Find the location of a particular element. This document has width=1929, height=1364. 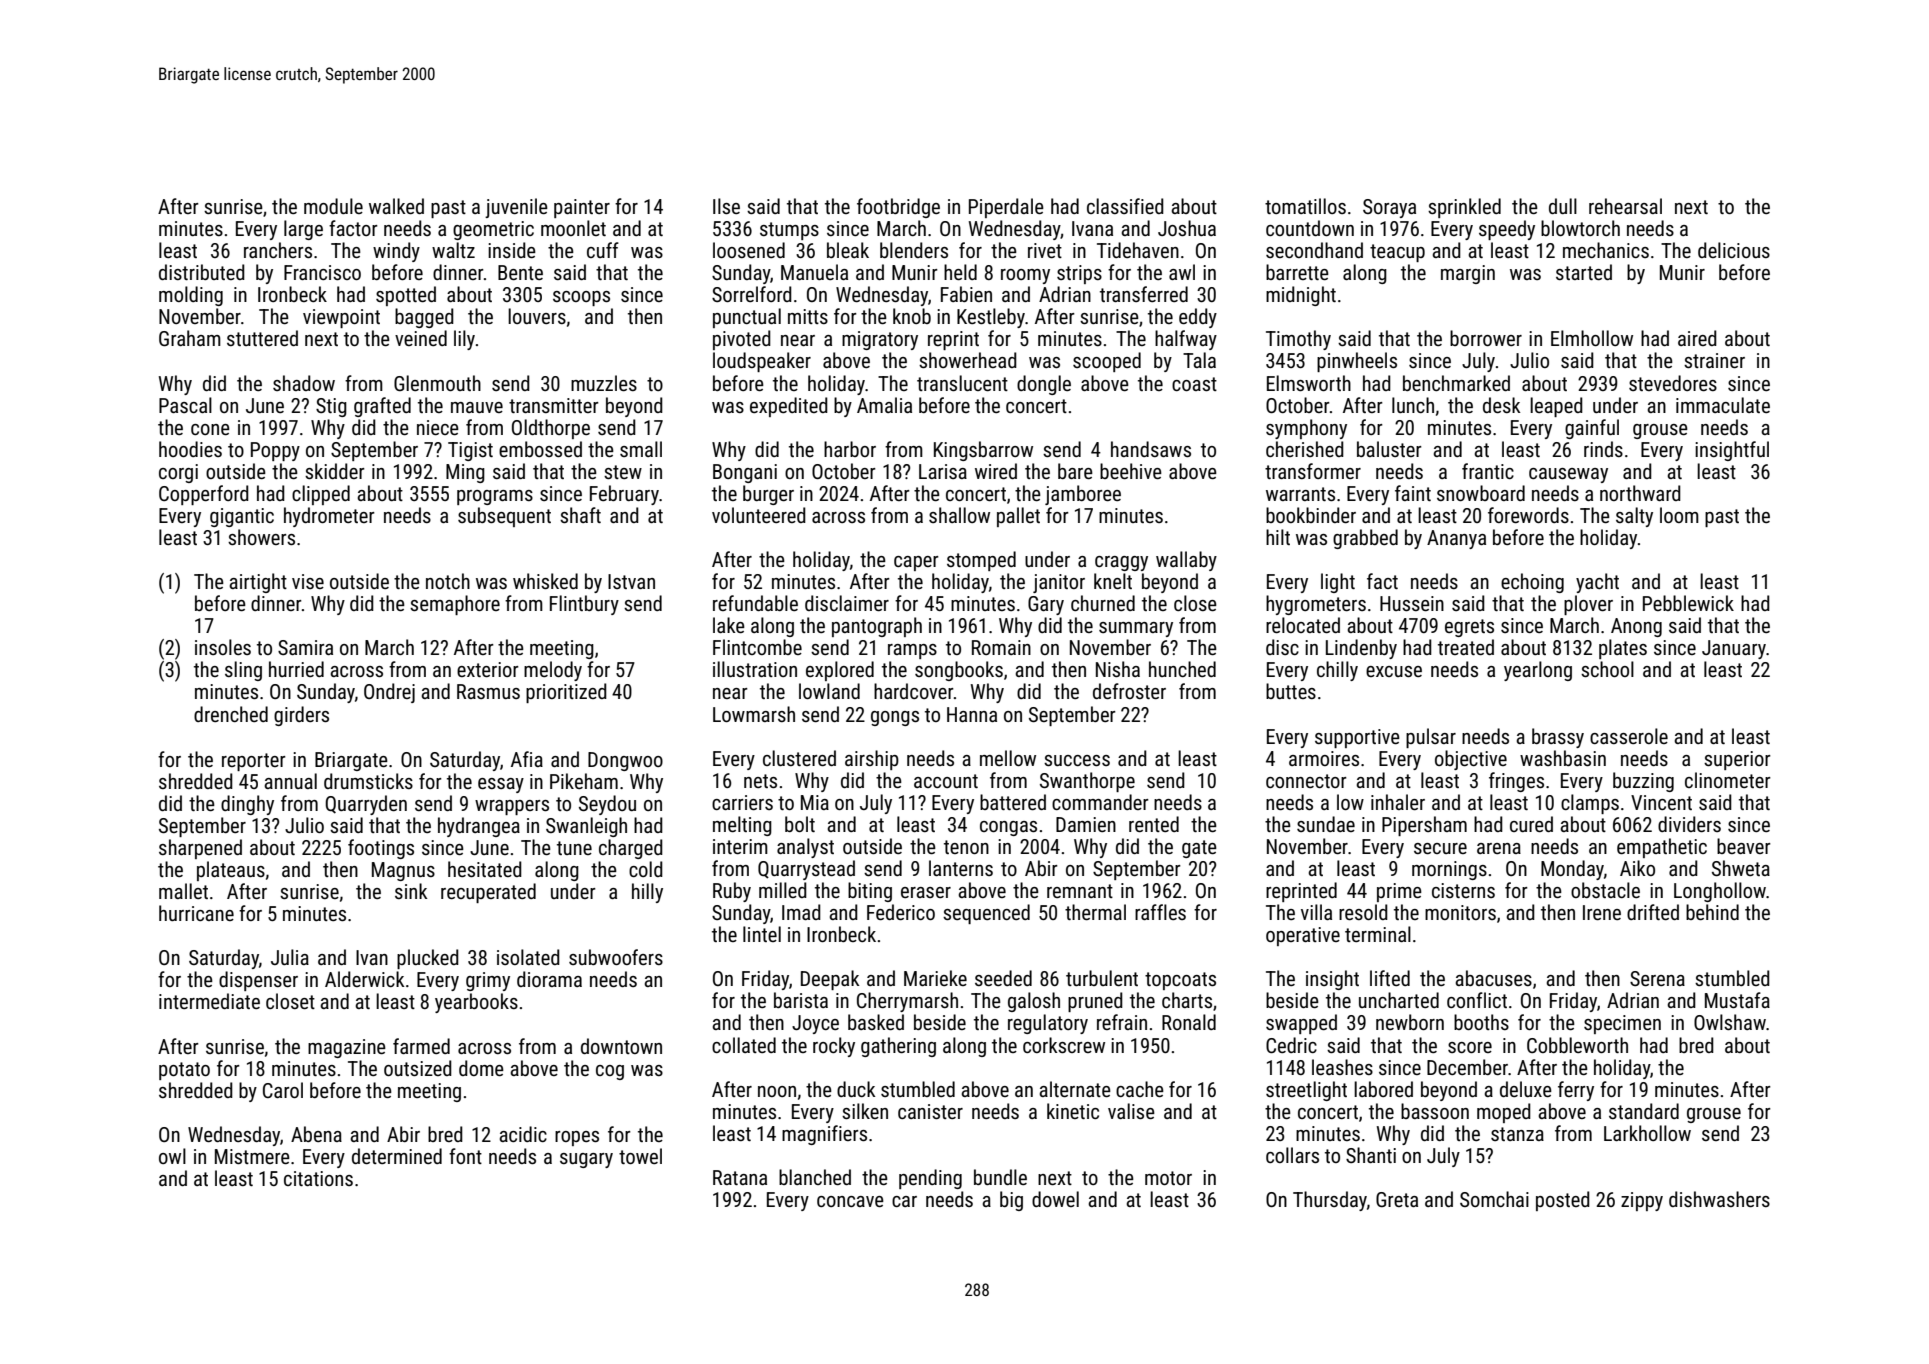

Joyce is located at coordinates (815, 1024).
